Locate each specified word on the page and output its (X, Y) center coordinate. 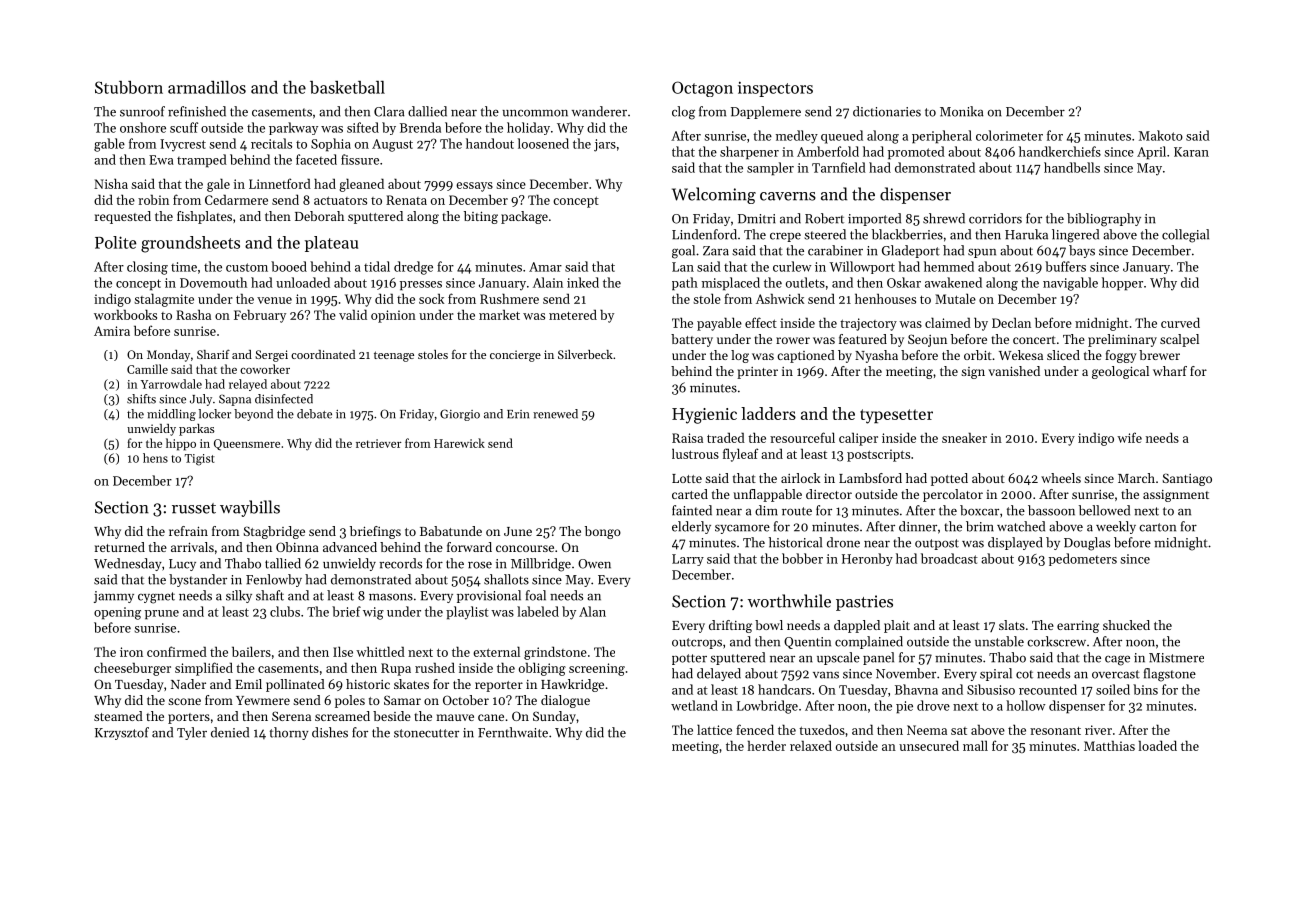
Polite (116, 242)
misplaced (731, 284)
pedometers (1083, 559)
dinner (918, 526)
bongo (603, 532)
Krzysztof (122, 733)
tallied (283, 563)
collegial (1185, 236)
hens (155, 458)
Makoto (1161, 135)
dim (766, 510)
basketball (347, 87)
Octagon (702, 89)
